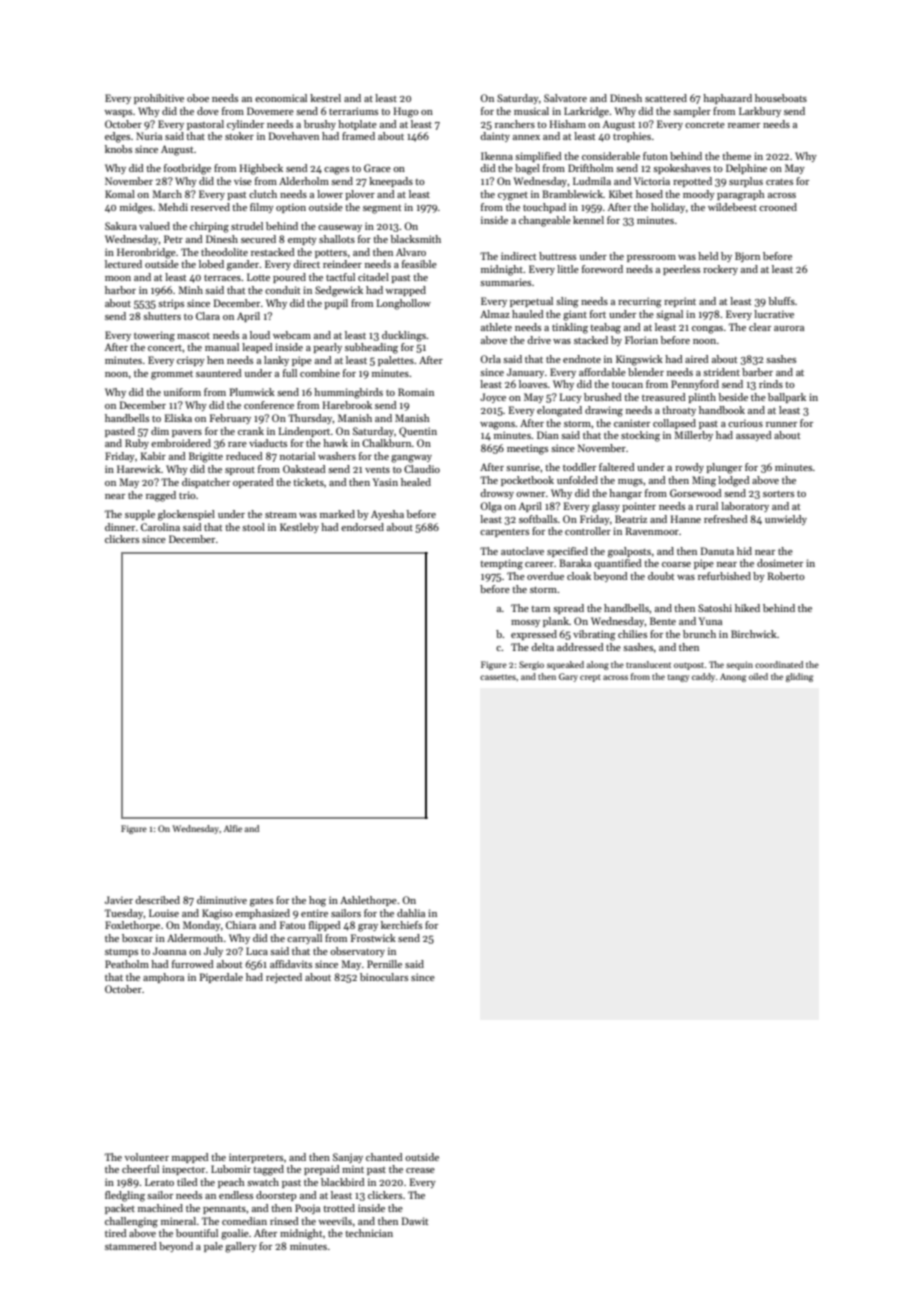 The height and width of the page is (1308, 924). What do you see at coordinates (498, 677) in the page?
I see `cassettes` at bounding box center [498, 677].
